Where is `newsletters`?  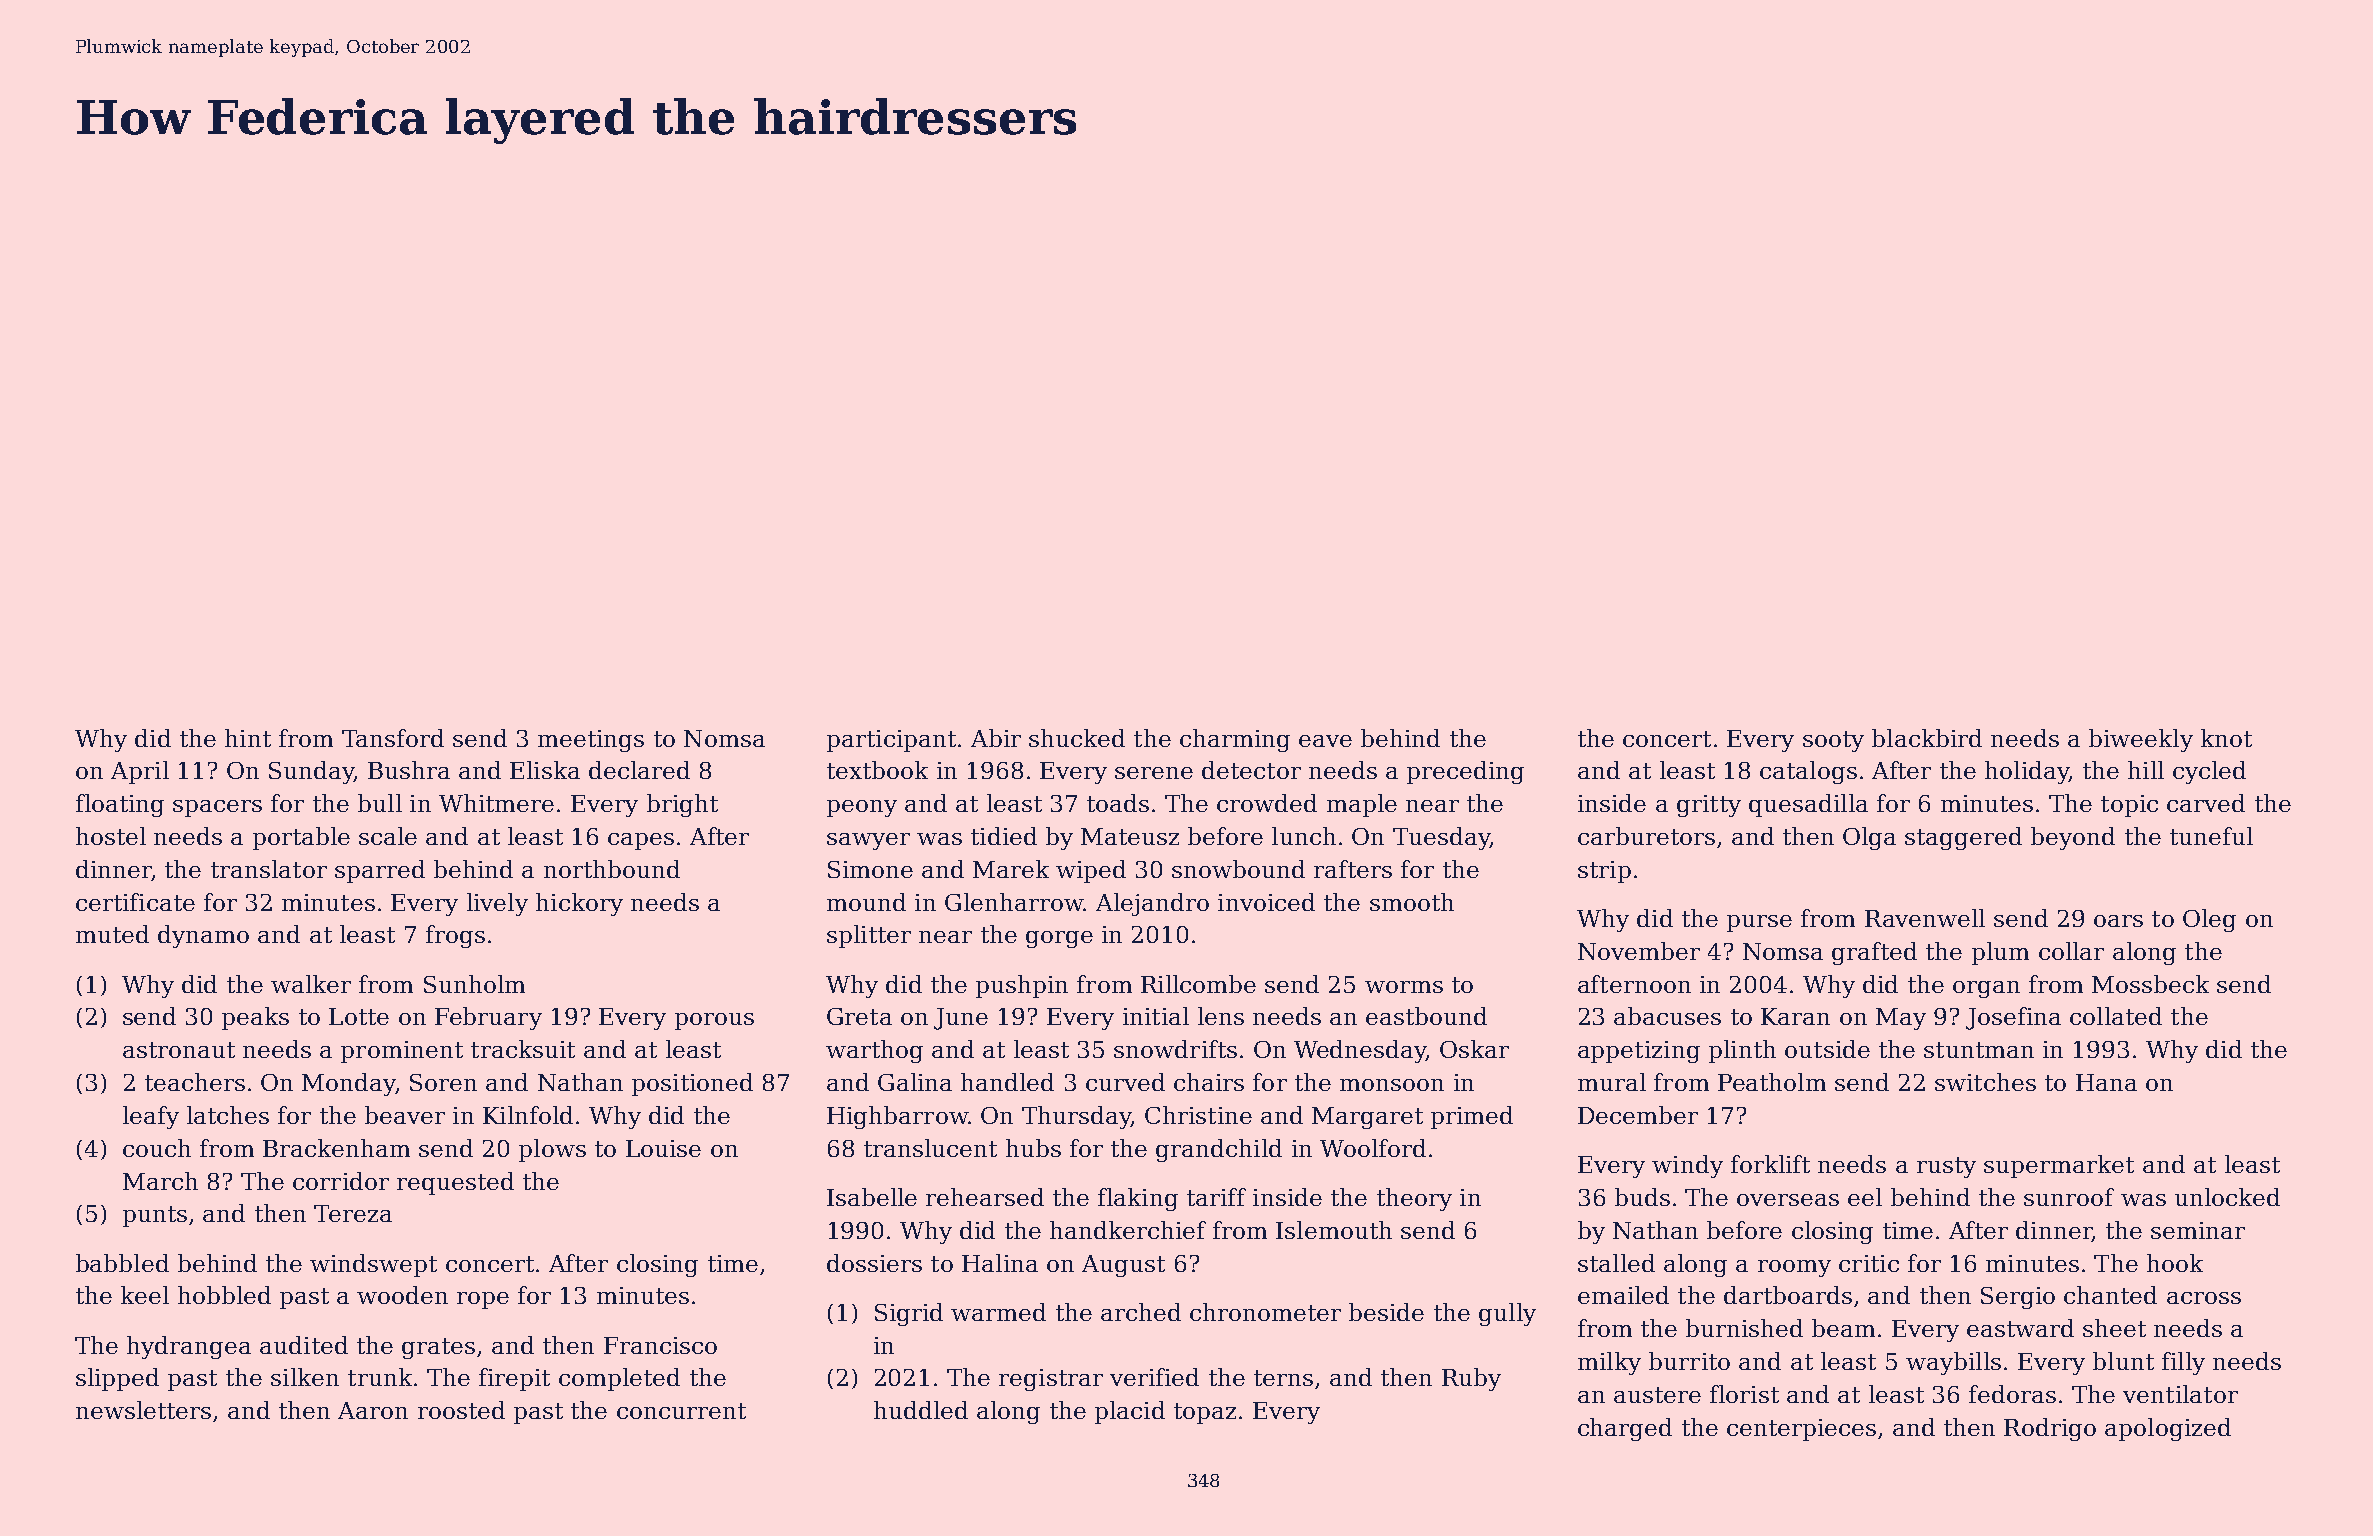 newsletters is located at coordinates (143, 1410).
